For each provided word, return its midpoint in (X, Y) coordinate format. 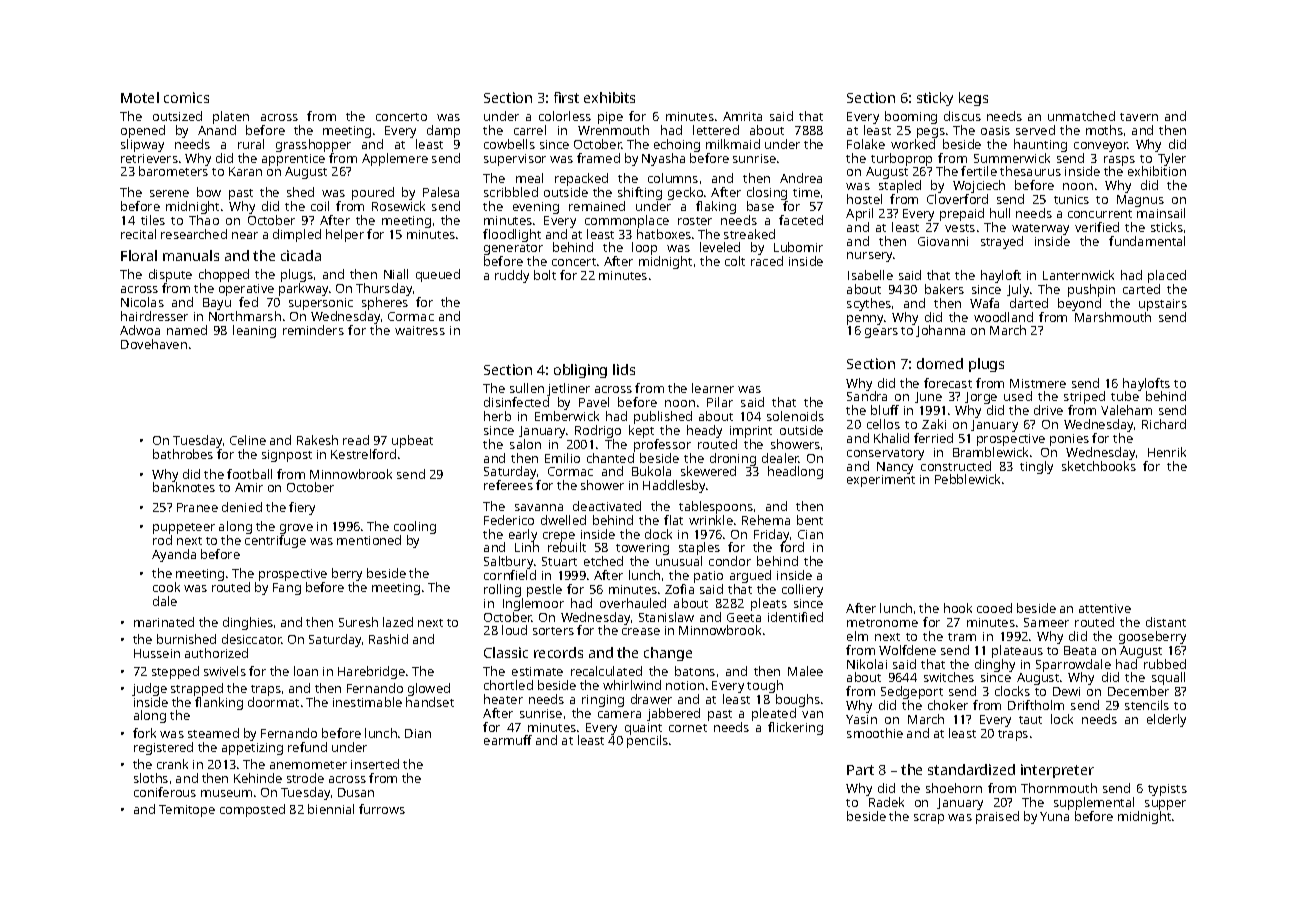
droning (733, 460)
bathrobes (183, 454)
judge (149, 689)
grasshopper (313, 145)
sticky (935, 99)
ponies (1069, 440)
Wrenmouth (613, 130)
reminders (313, 330)
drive (1048, 410)
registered (163, 748)
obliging (580, 371)
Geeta (744, 617)
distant (1166, 622)
